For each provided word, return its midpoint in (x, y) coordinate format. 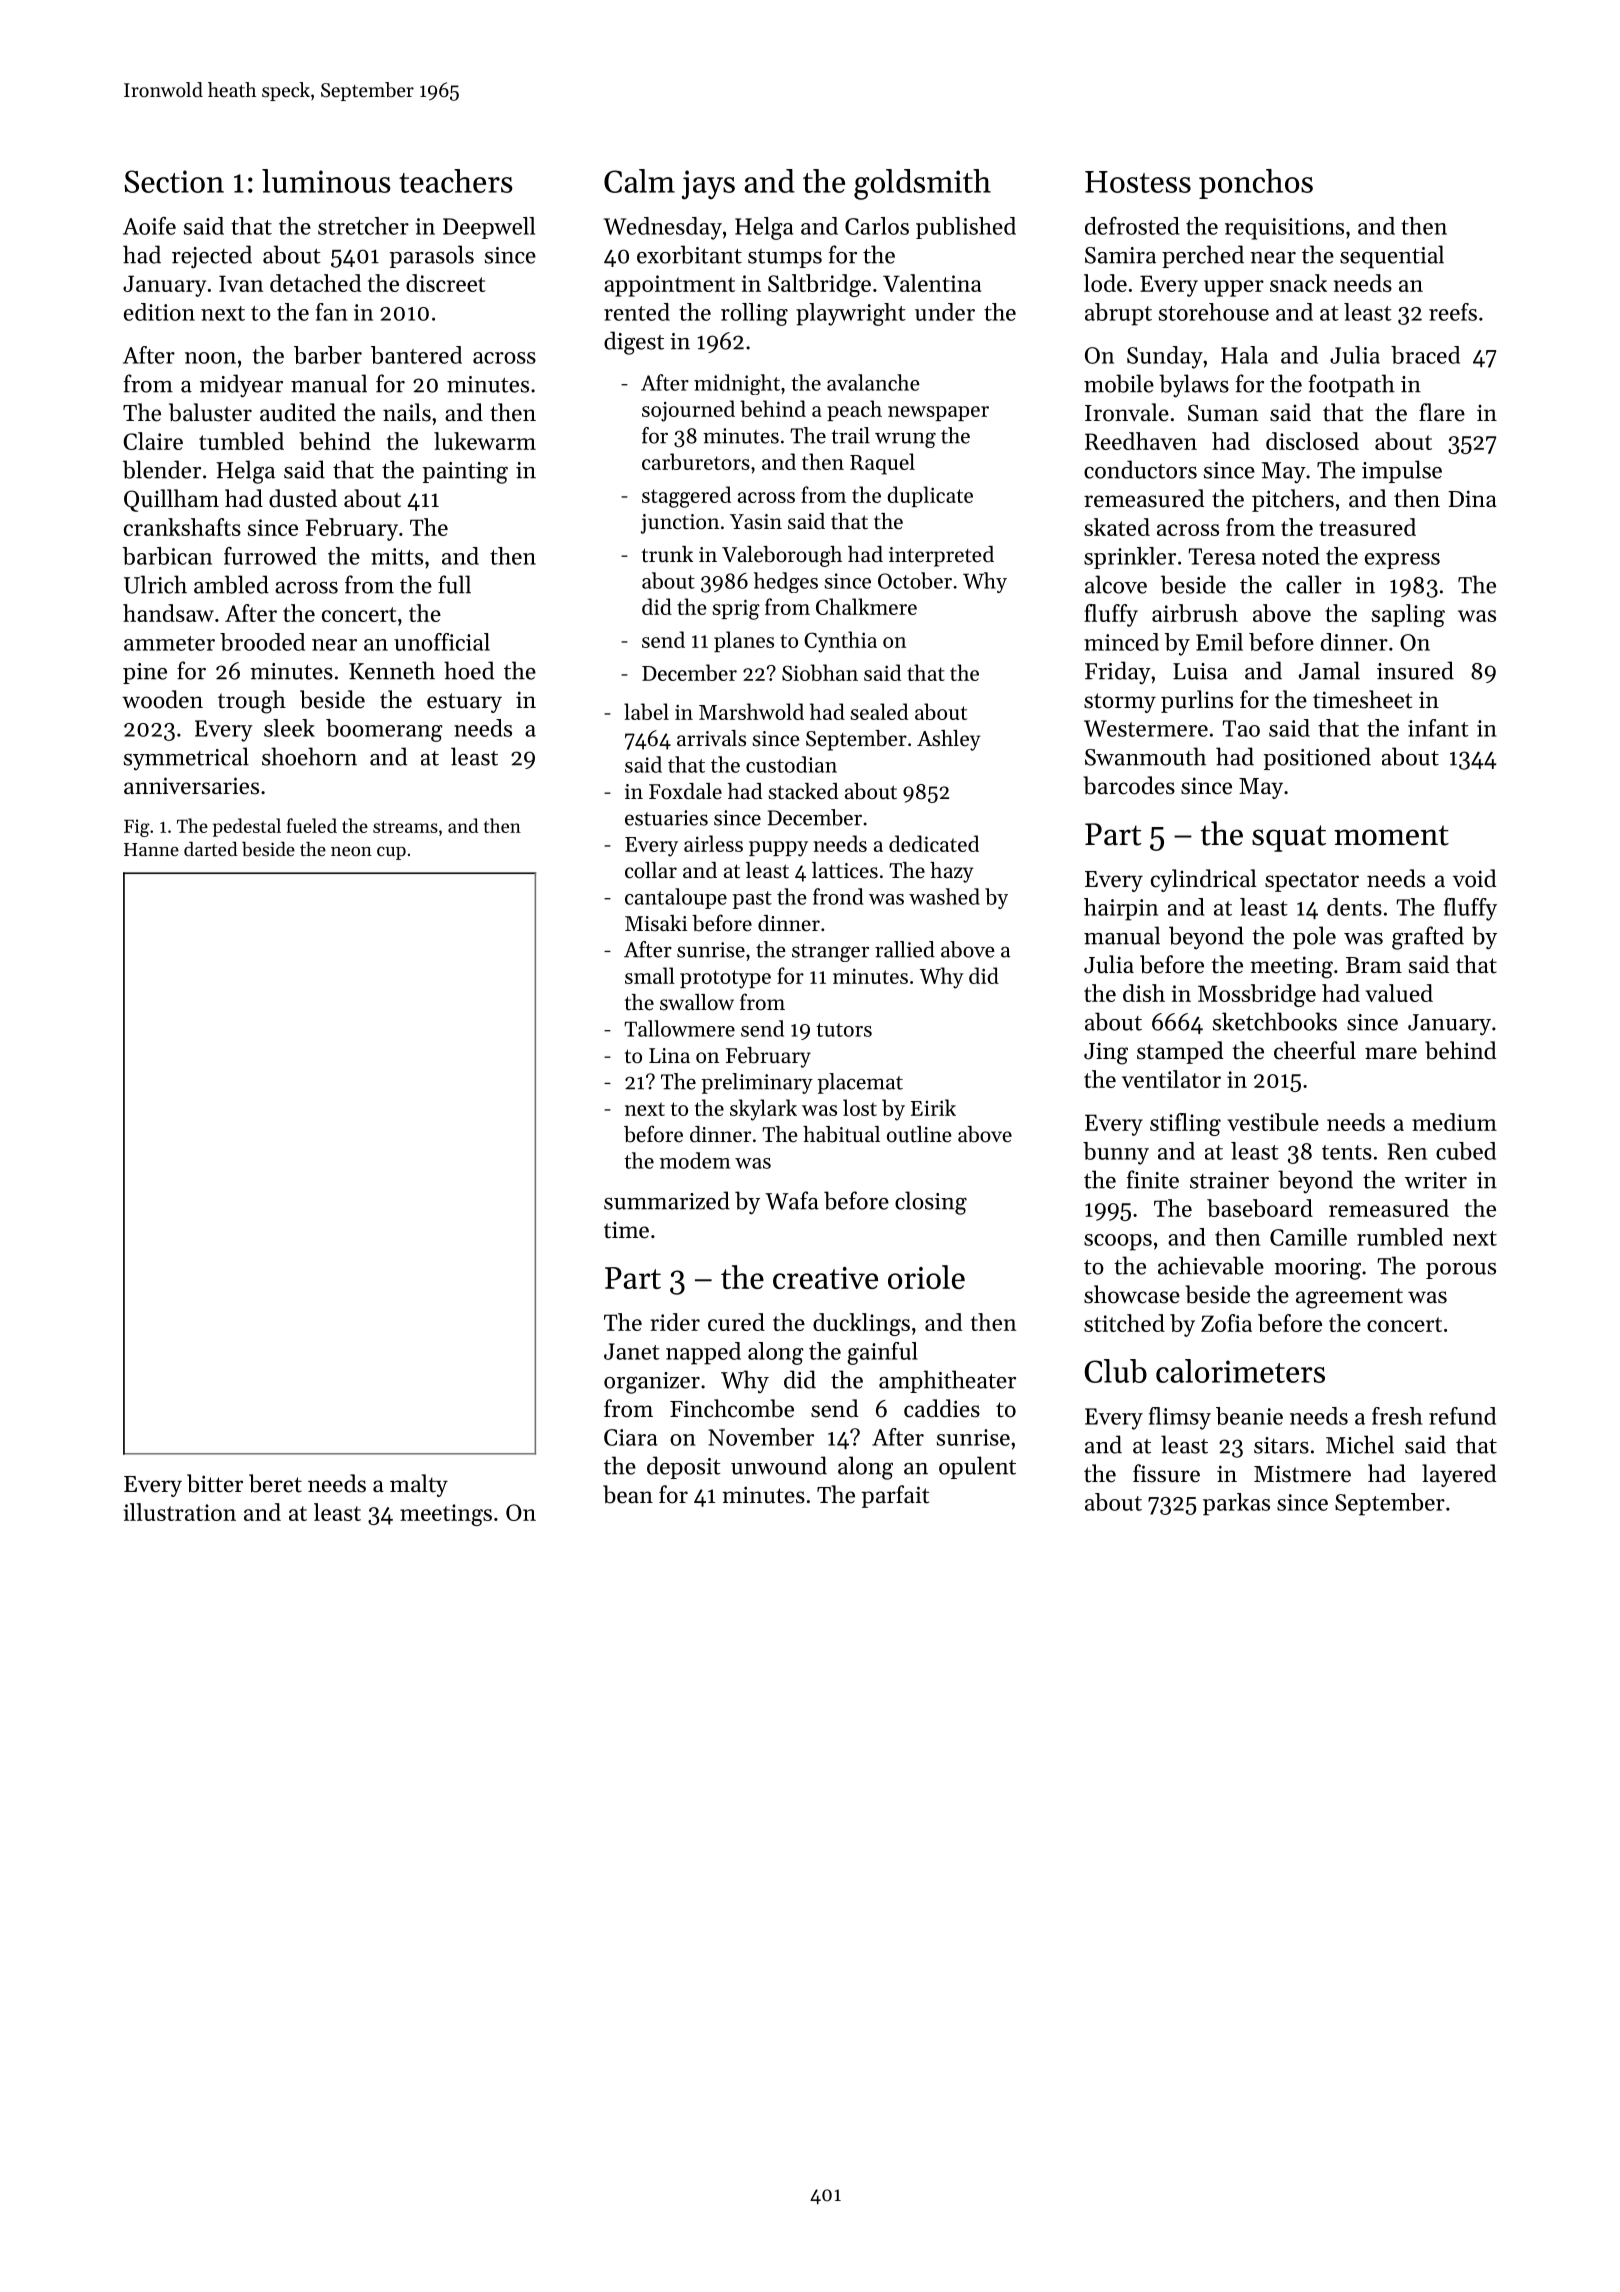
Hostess (1138, 182)
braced (1425, 355)
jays (708, 185)
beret (275, 1483)
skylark (763, 1110)
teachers (456, 181)
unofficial (442, 642)
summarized (667, 1200)
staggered (686, 497)
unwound (779, 1465)
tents (1347, 1152)
